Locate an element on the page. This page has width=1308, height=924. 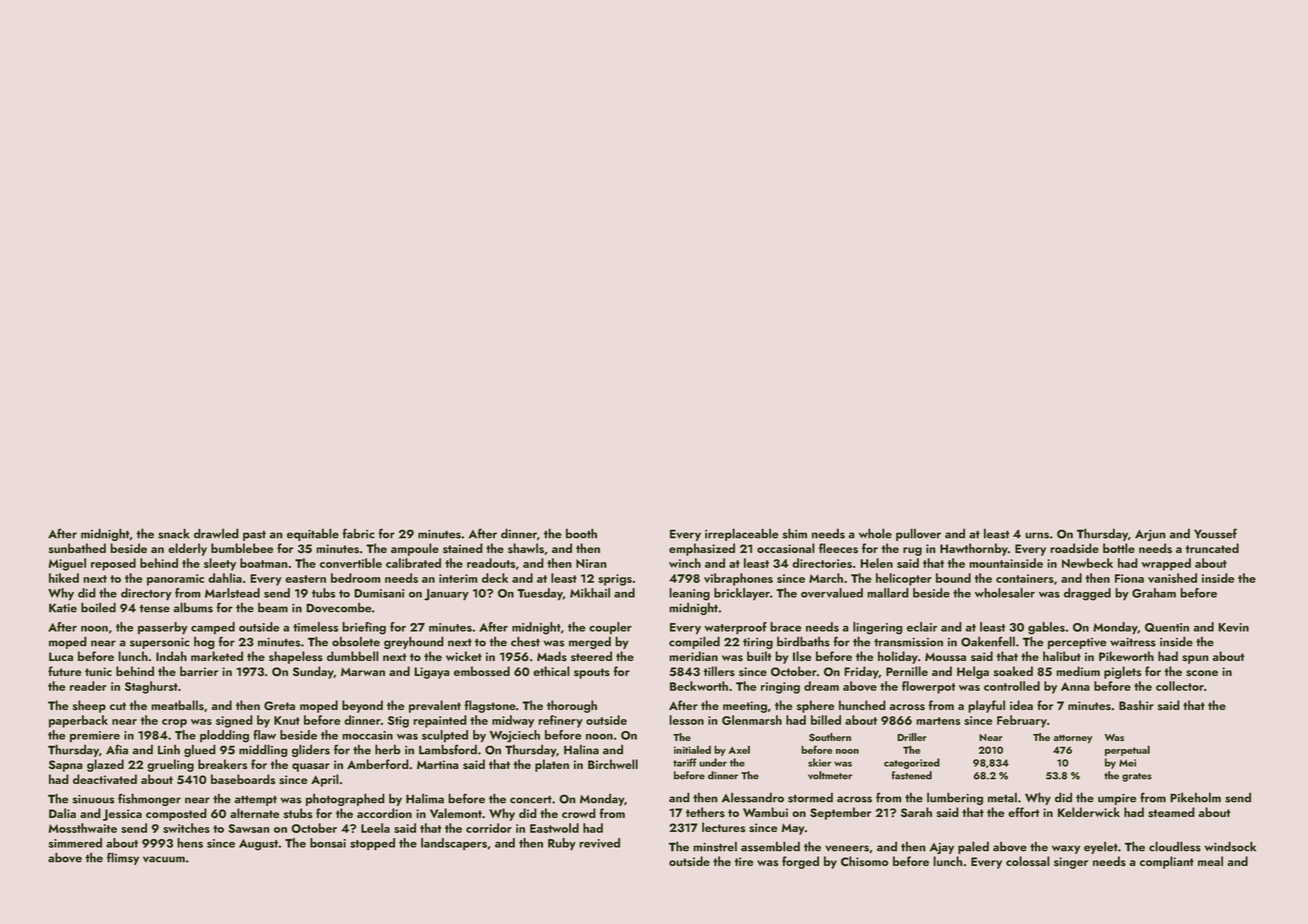
Anna is located at coordinates (1075, 686).
